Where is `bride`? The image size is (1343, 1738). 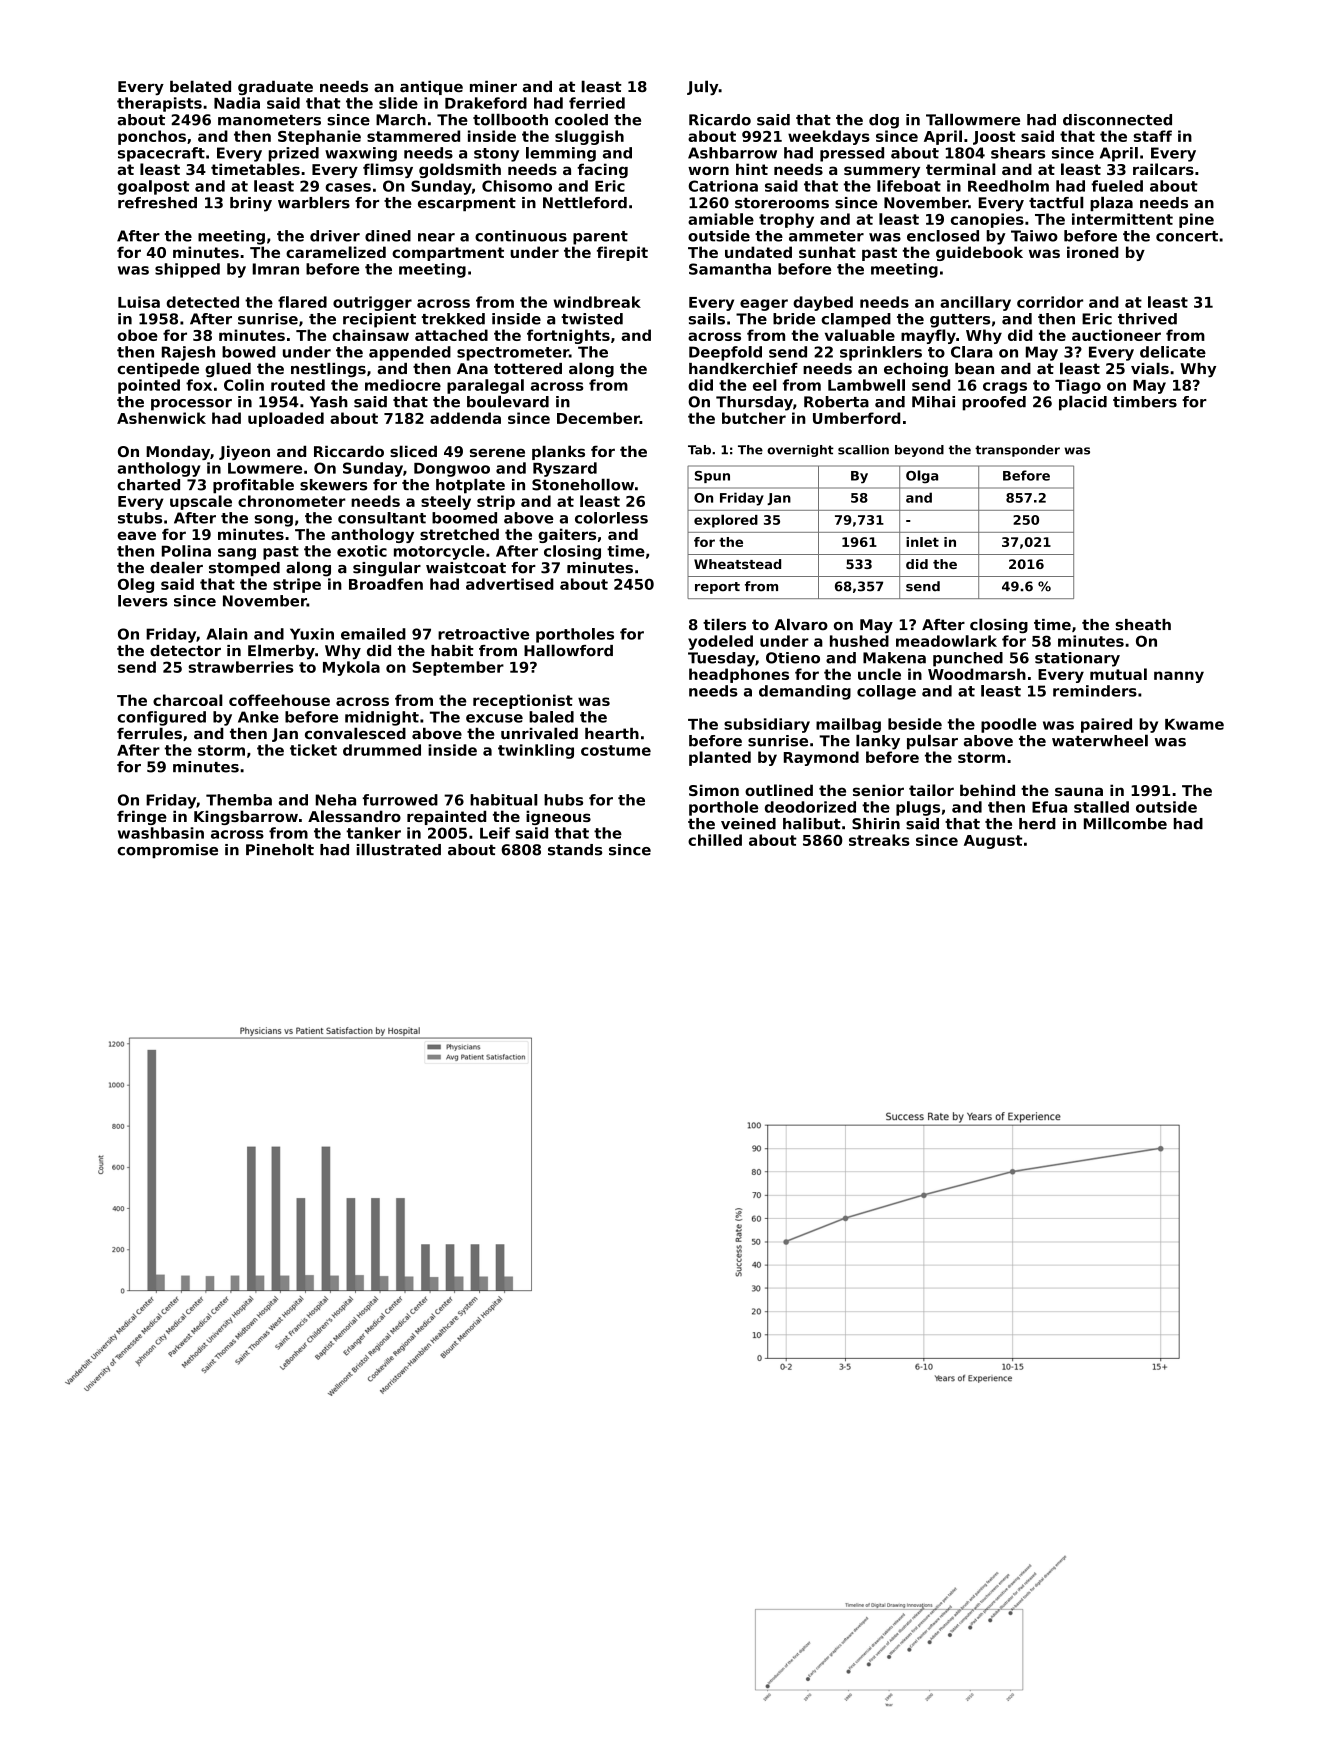 bride is located at coordinates (794, 319).
